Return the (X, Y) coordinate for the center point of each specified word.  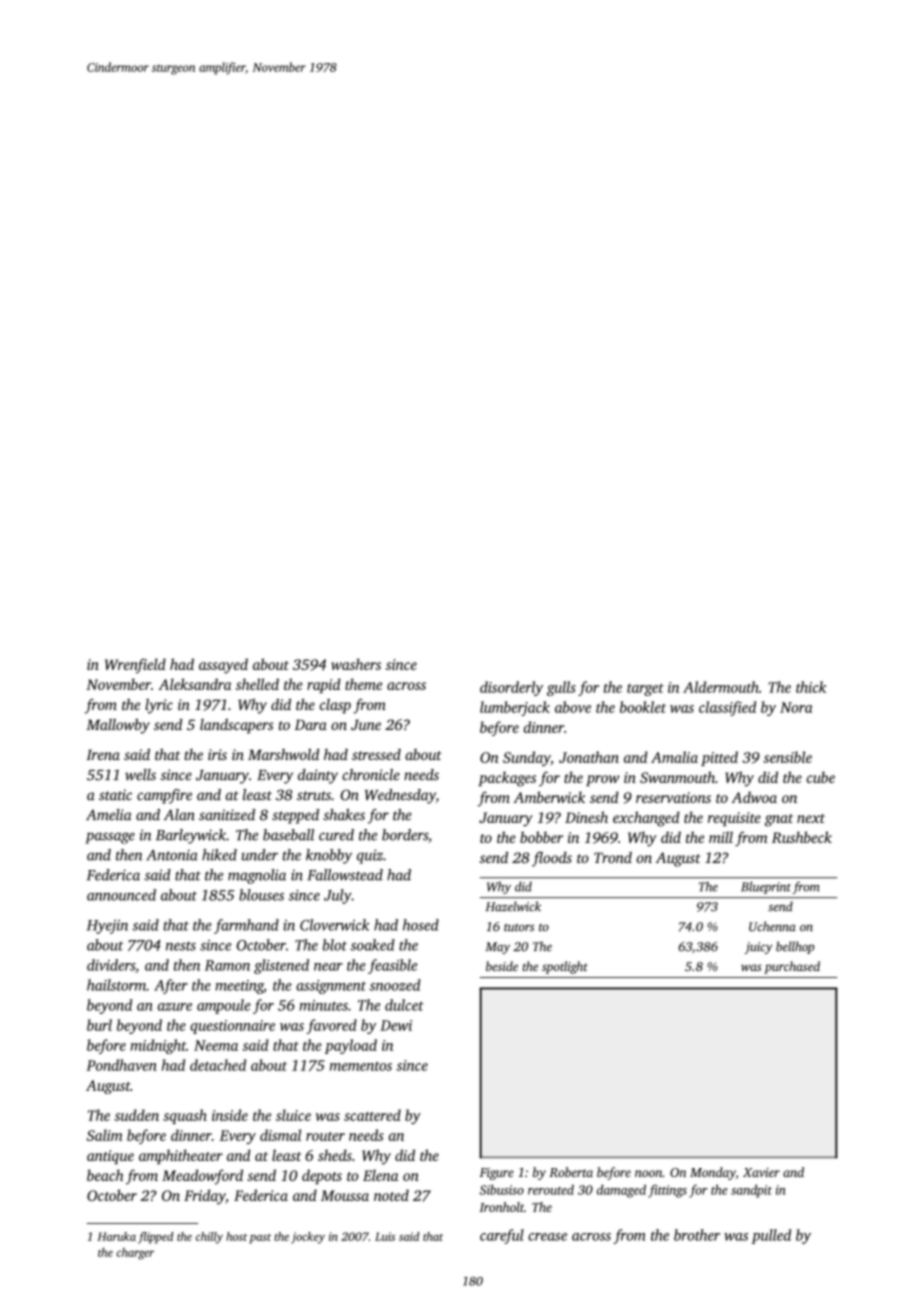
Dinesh (586, 817)
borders (405, 835)
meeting (239, 987)
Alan (179, 815)
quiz (370, 856)
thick (811, 687)
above (573, 707)
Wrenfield (135, 666)
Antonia (172, 855)
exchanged (646, 819)
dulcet (404, 1005)
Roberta (571, 1172)
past (260, 1239)
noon (648, 1173)
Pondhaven (121, 1065)
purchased (792, 967)
